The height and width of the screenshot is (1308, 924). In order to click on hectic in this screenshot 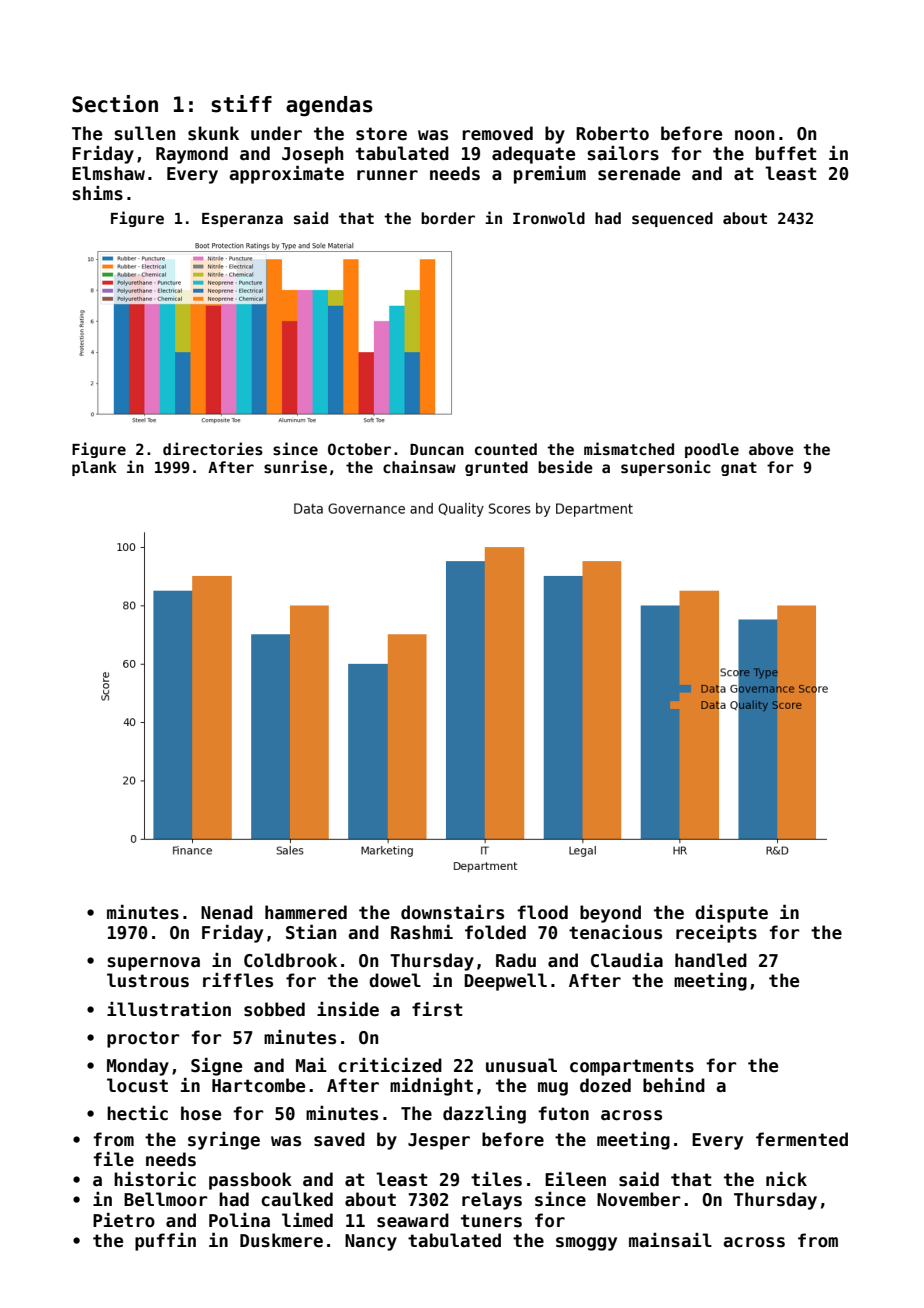, I will do `click(137, 1113)`.
